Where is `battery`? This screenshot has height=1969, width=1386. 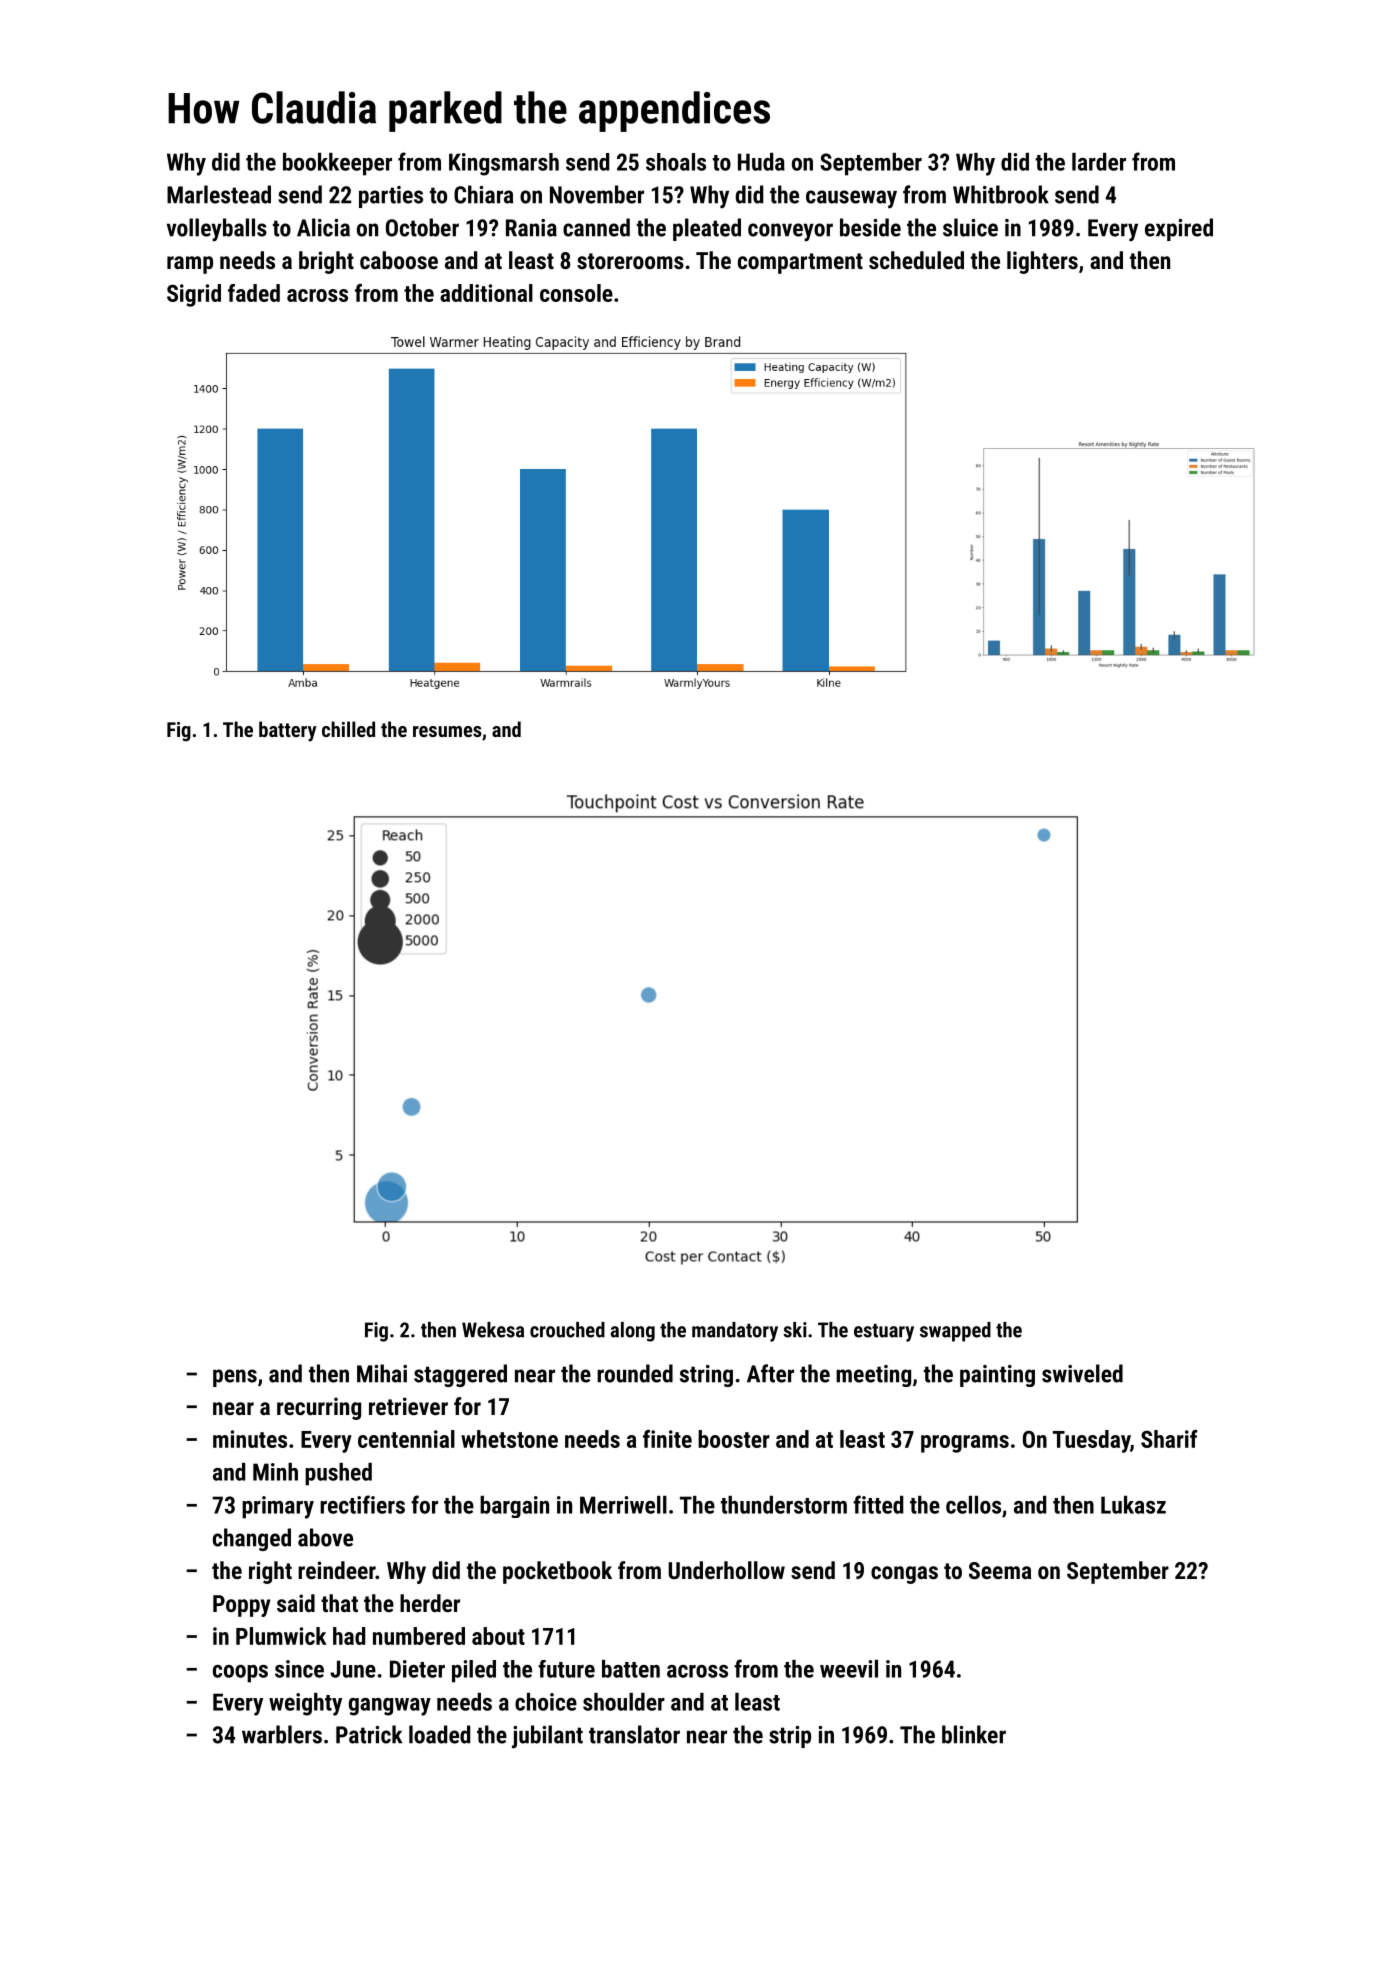
battery is located at coordinates (288, 731).
